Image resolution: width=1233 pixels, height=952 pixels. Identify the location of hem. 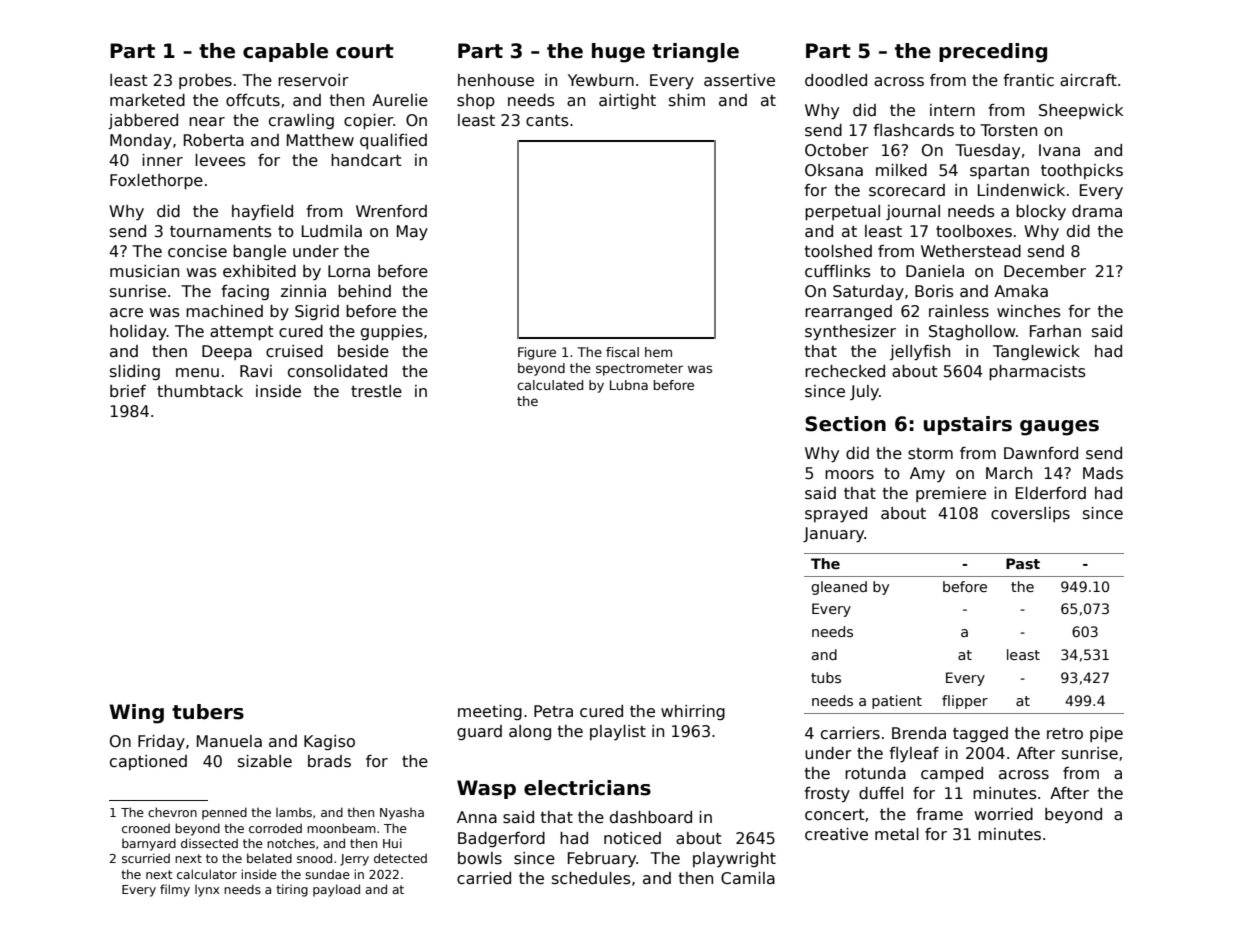
(658, 352).
